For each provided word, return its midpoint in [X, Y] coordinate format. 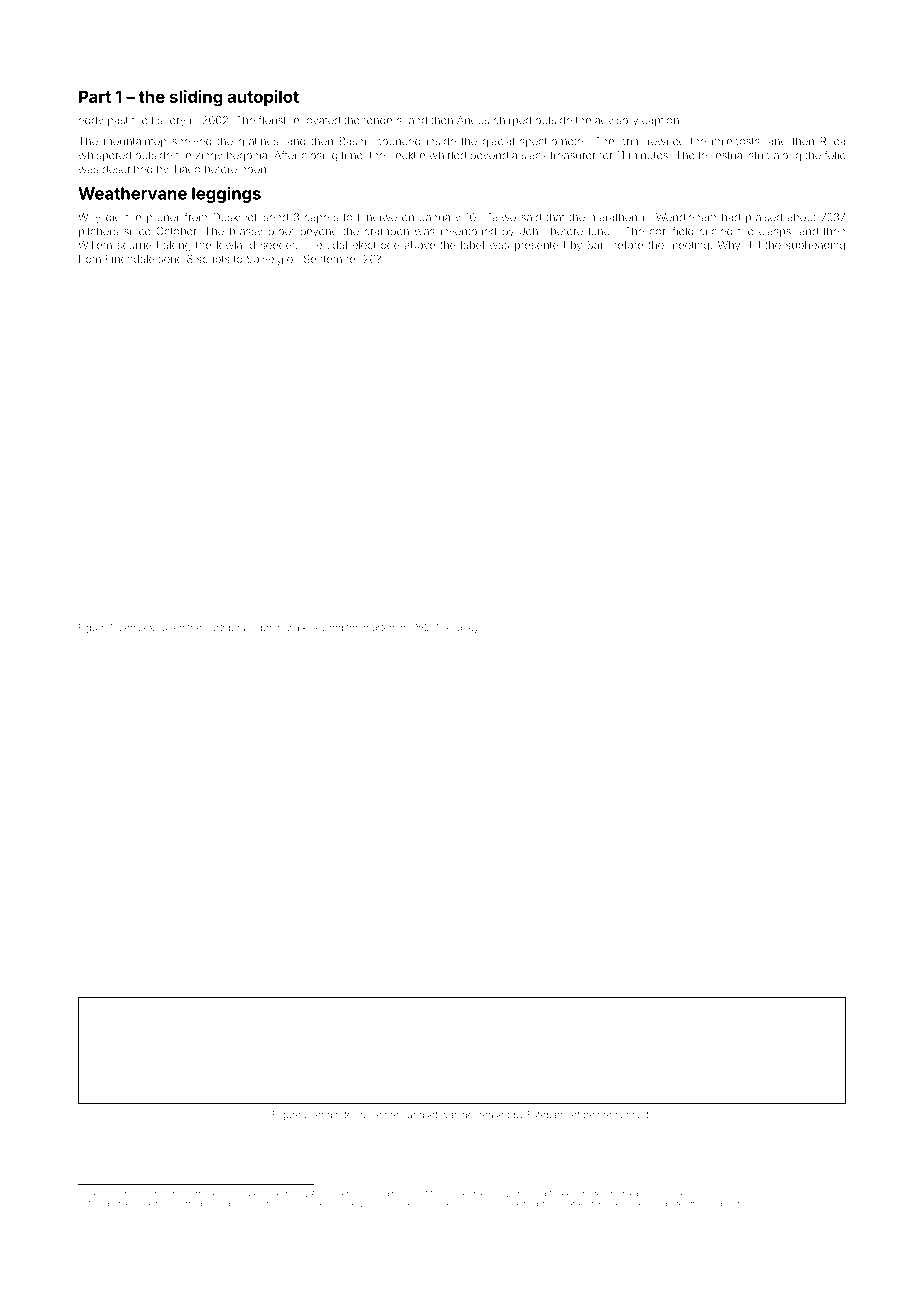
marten [379, 628]
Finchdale [130, 259]
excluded [164, 627]
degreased [485, 1116]
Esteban [545, 1115]
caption [660, 122]
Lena [130, 627]
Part [95, 96]
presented [540, 246]
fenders [382, 120]
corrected [279, 1194]
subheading [815, 246]
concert [631, 1115]
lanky [467, 628]
